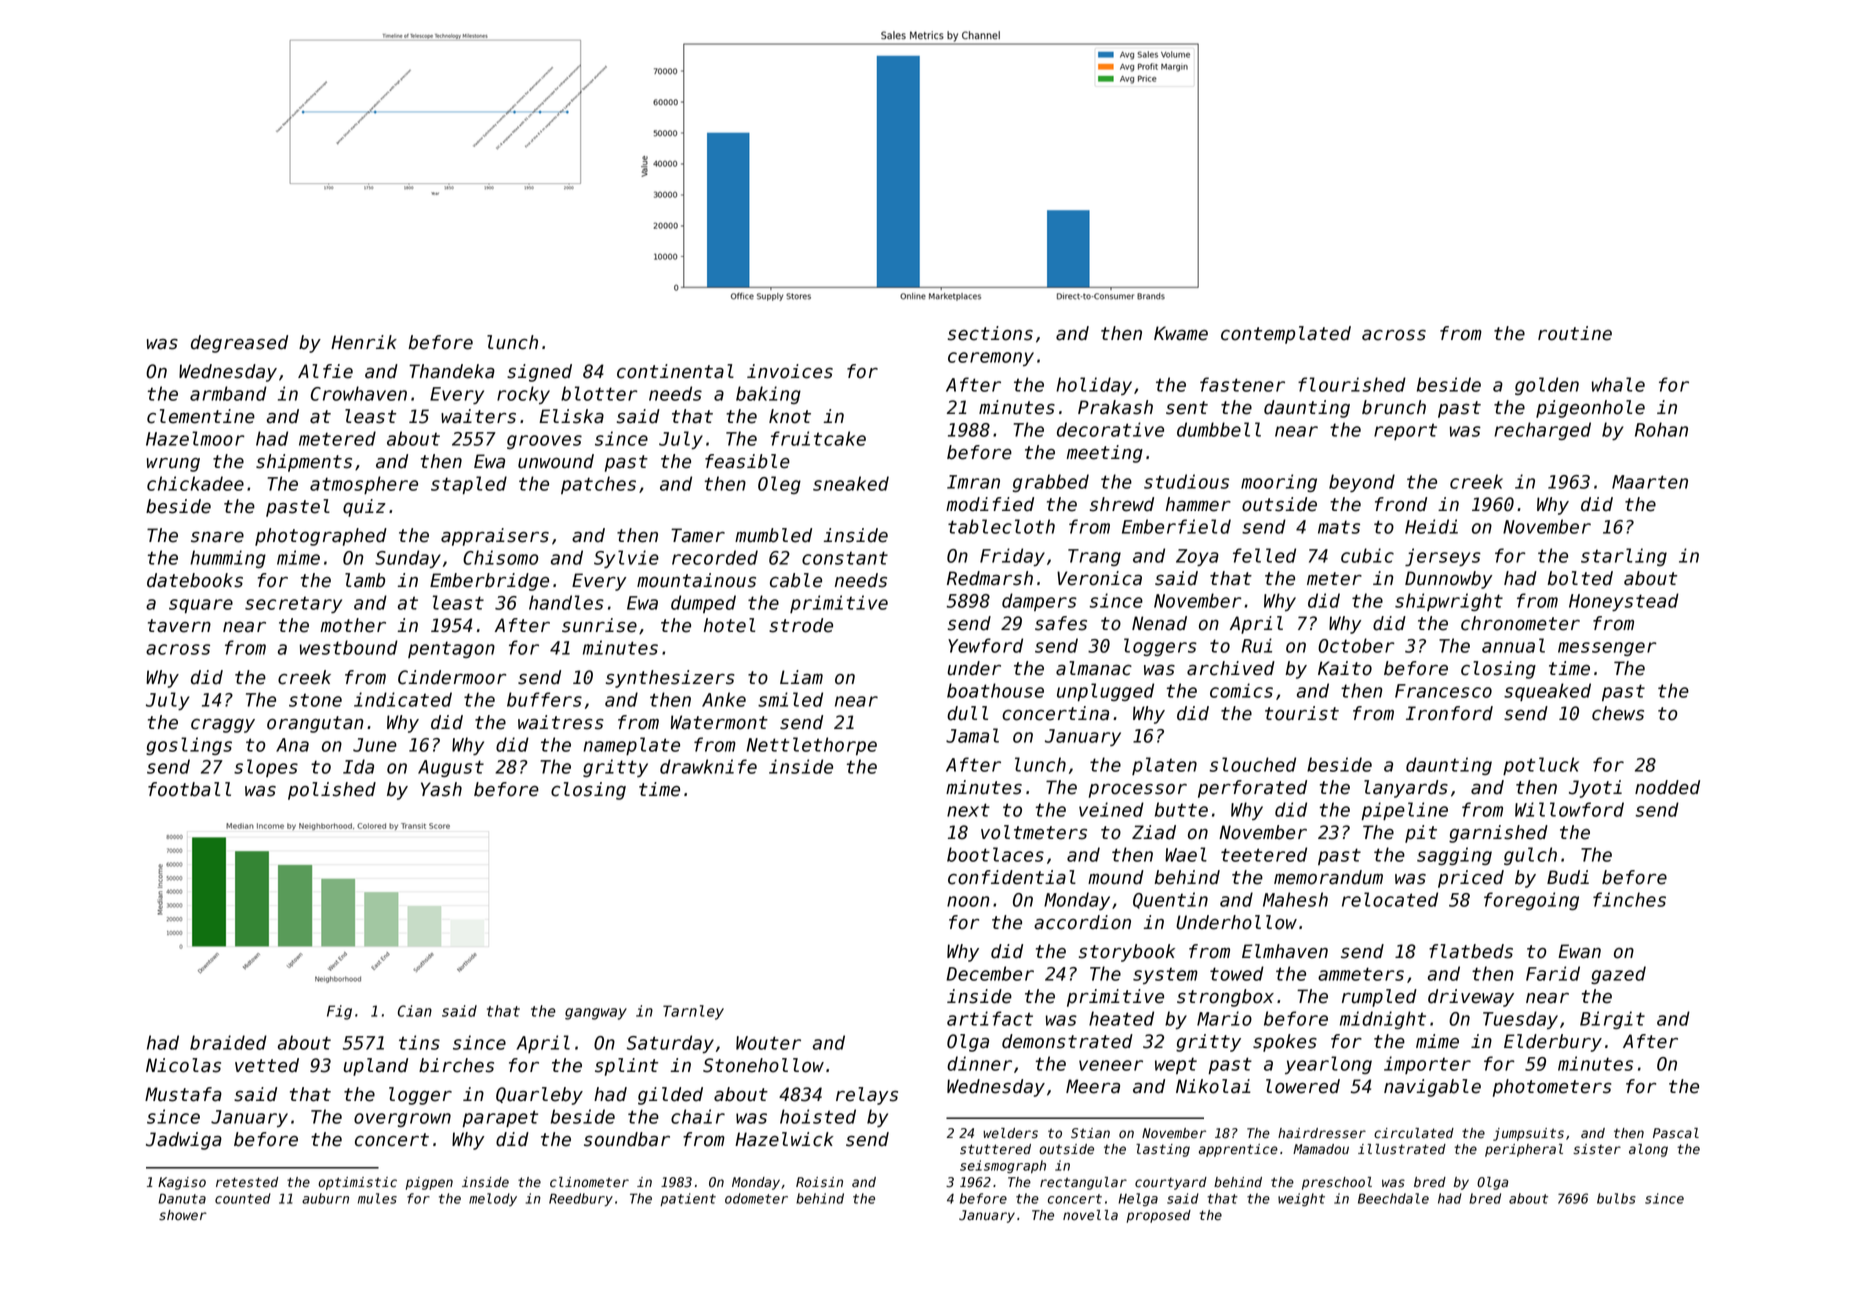 This document has height=1308, width=1851. Describe the element at coordinates (539, 1096) in the document. I see `Quarleby` at that location.
